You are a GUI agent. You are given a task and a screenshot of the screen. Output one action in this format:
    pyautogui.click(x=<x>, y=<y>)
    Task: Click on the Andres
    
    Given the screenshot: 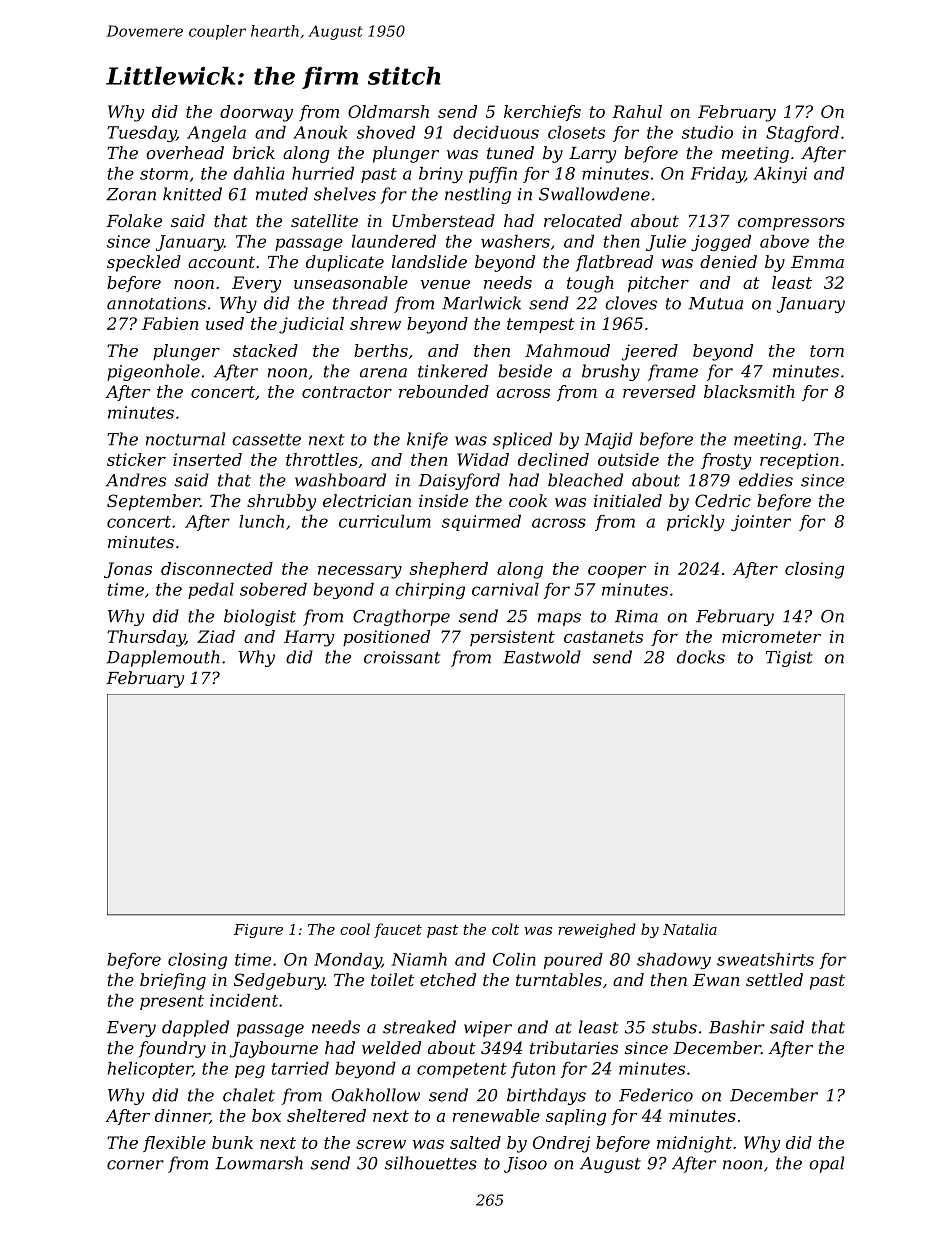 What is the action you would take?
    pyautogui.click(x=135, y=480)
